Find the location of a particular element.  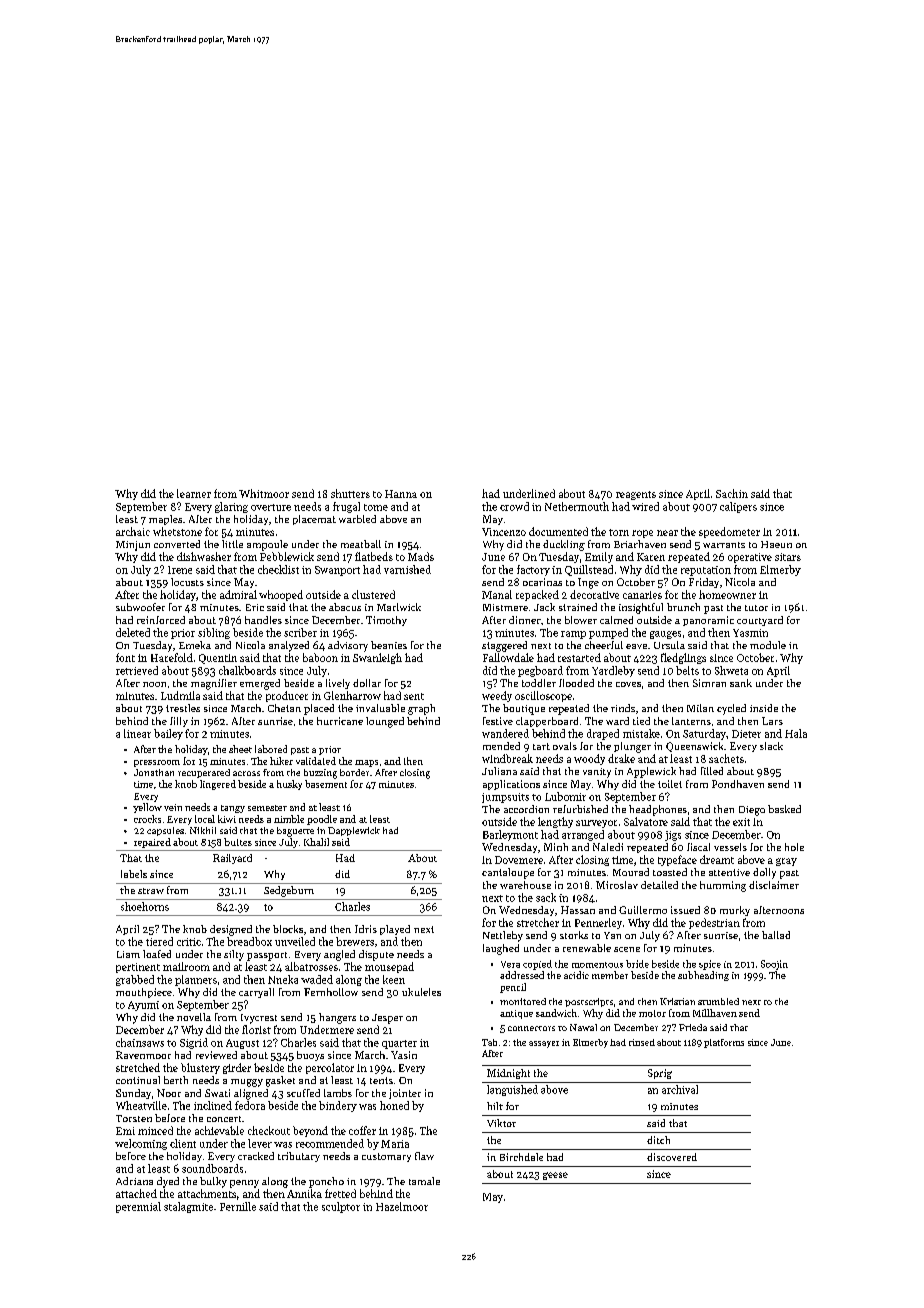

Sunday is located at coordinates (133, 1094).
